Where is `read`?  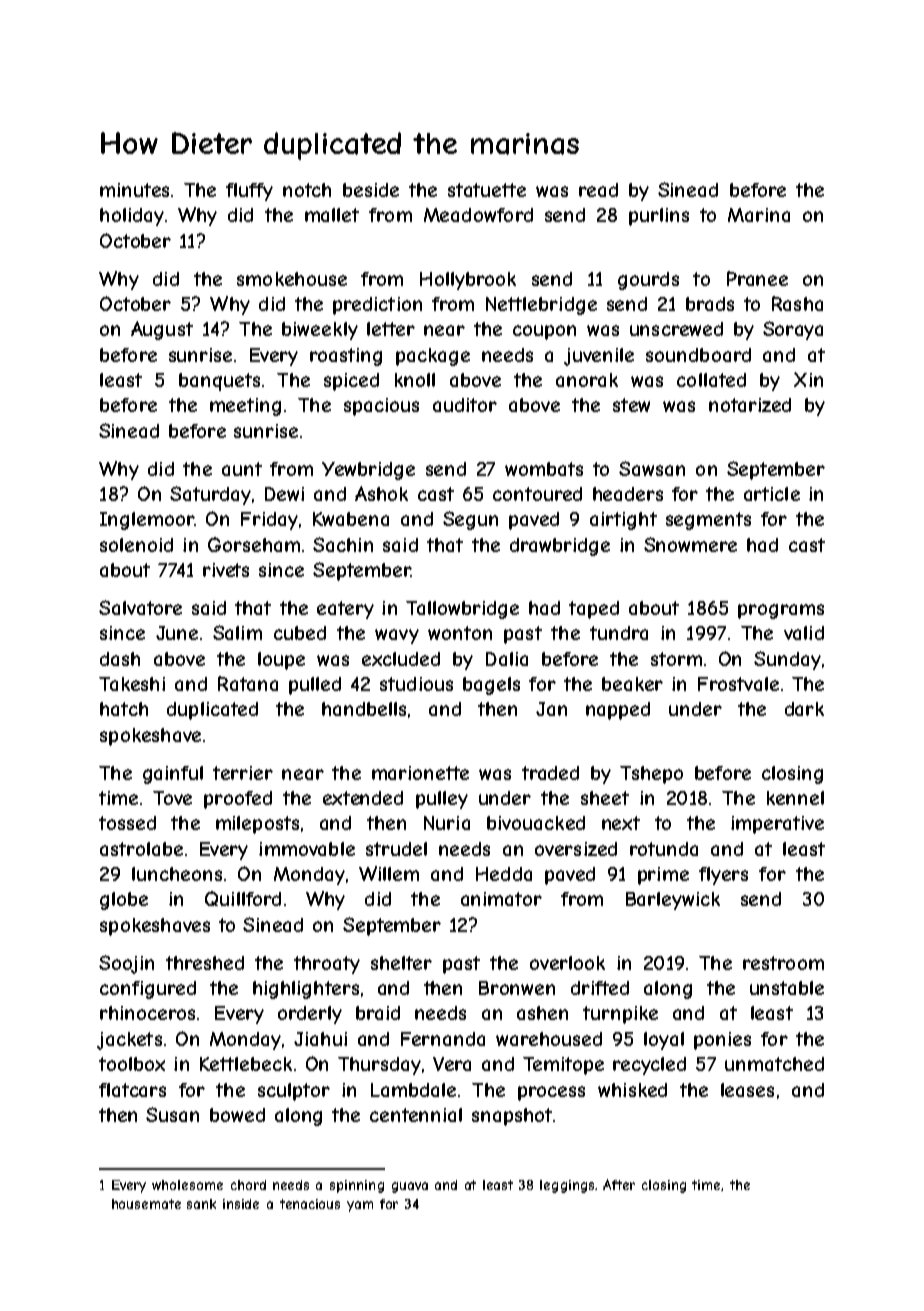
read is located at coordinates (598, 190).
